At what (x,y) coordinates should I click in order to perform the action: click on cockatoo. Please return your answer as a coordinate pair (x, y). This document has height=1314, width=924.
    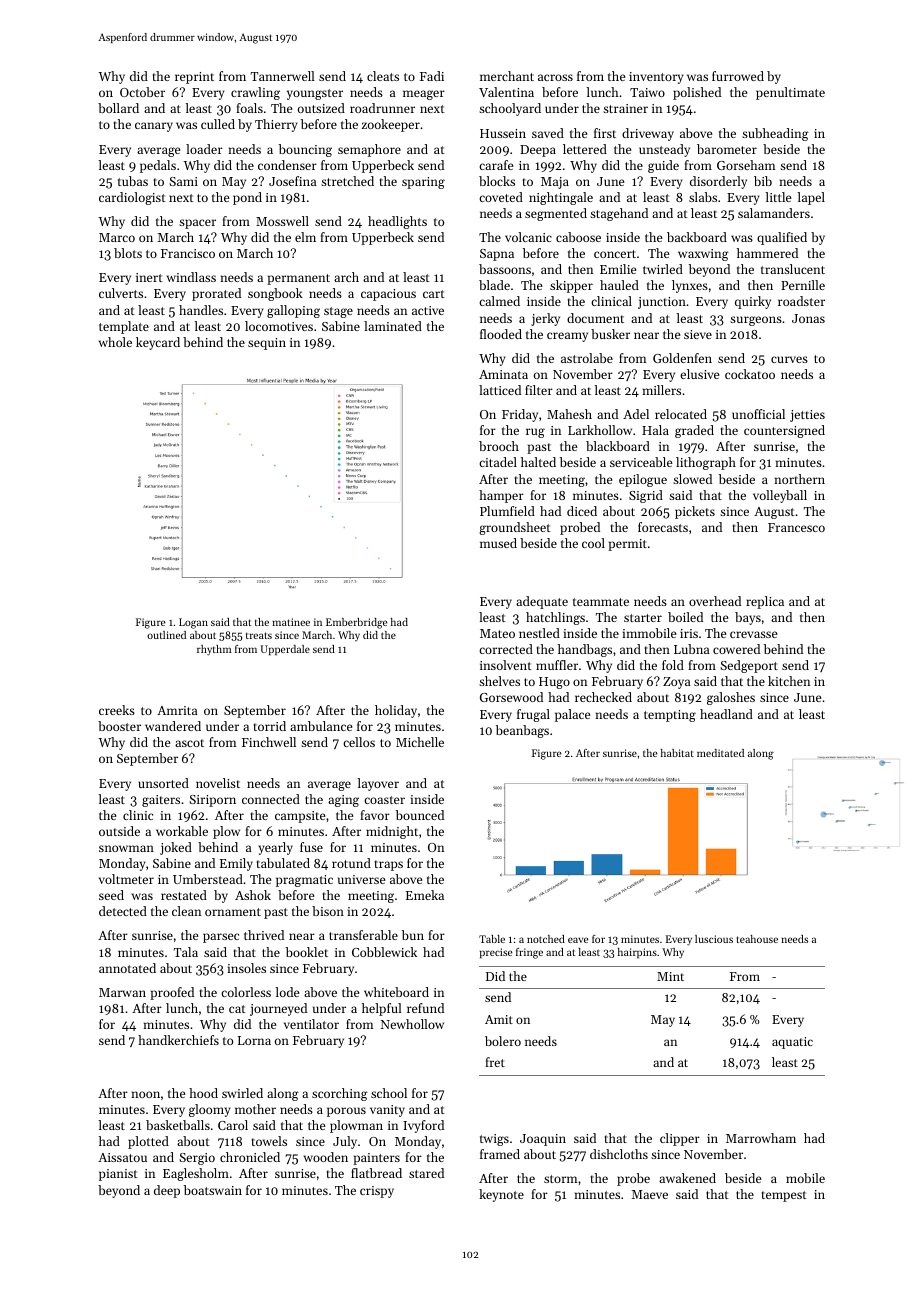
    Looking at the image, I should click on (750, 374).
